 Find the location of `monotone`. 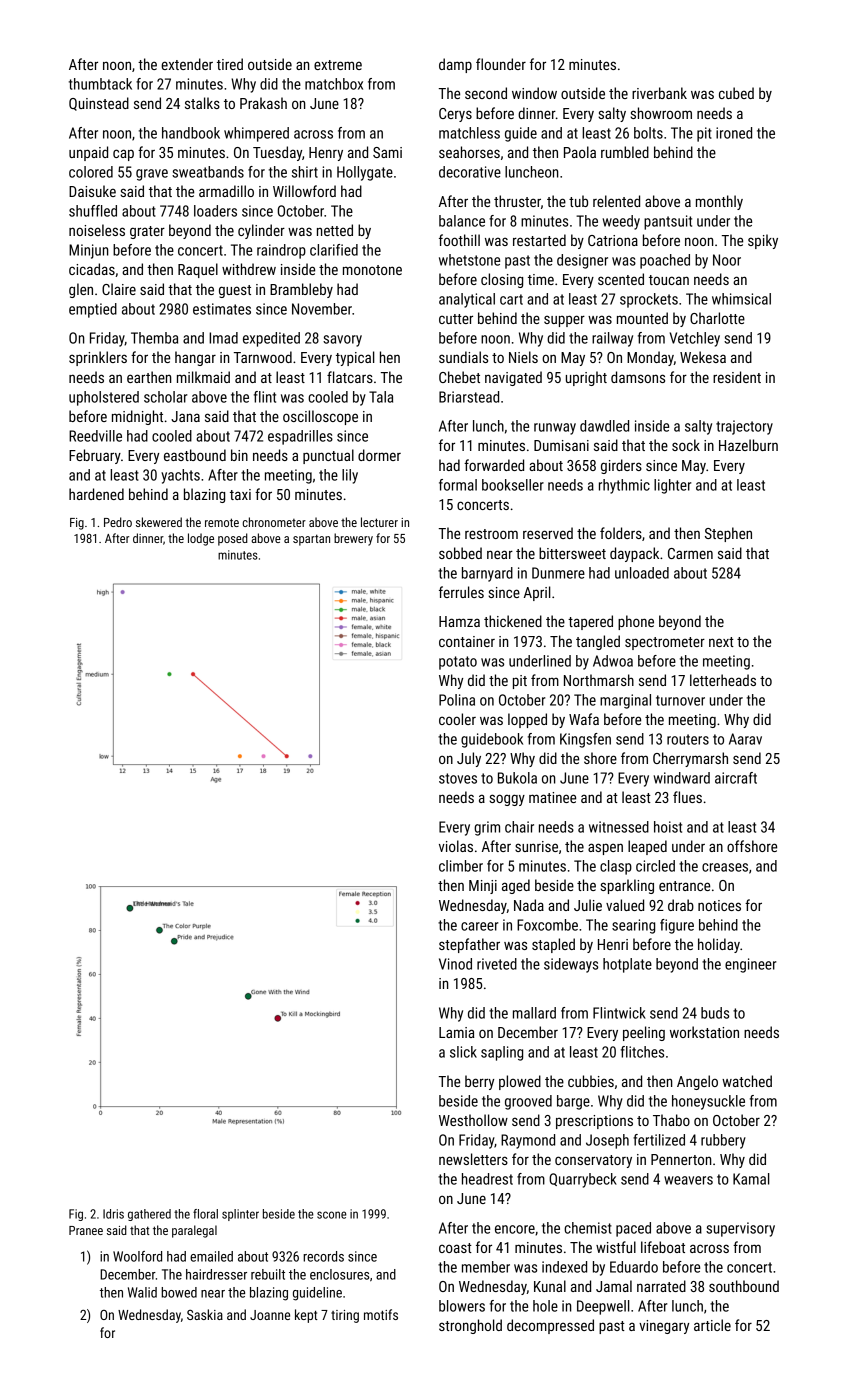

monotone is located at coordinates (372, 270).
